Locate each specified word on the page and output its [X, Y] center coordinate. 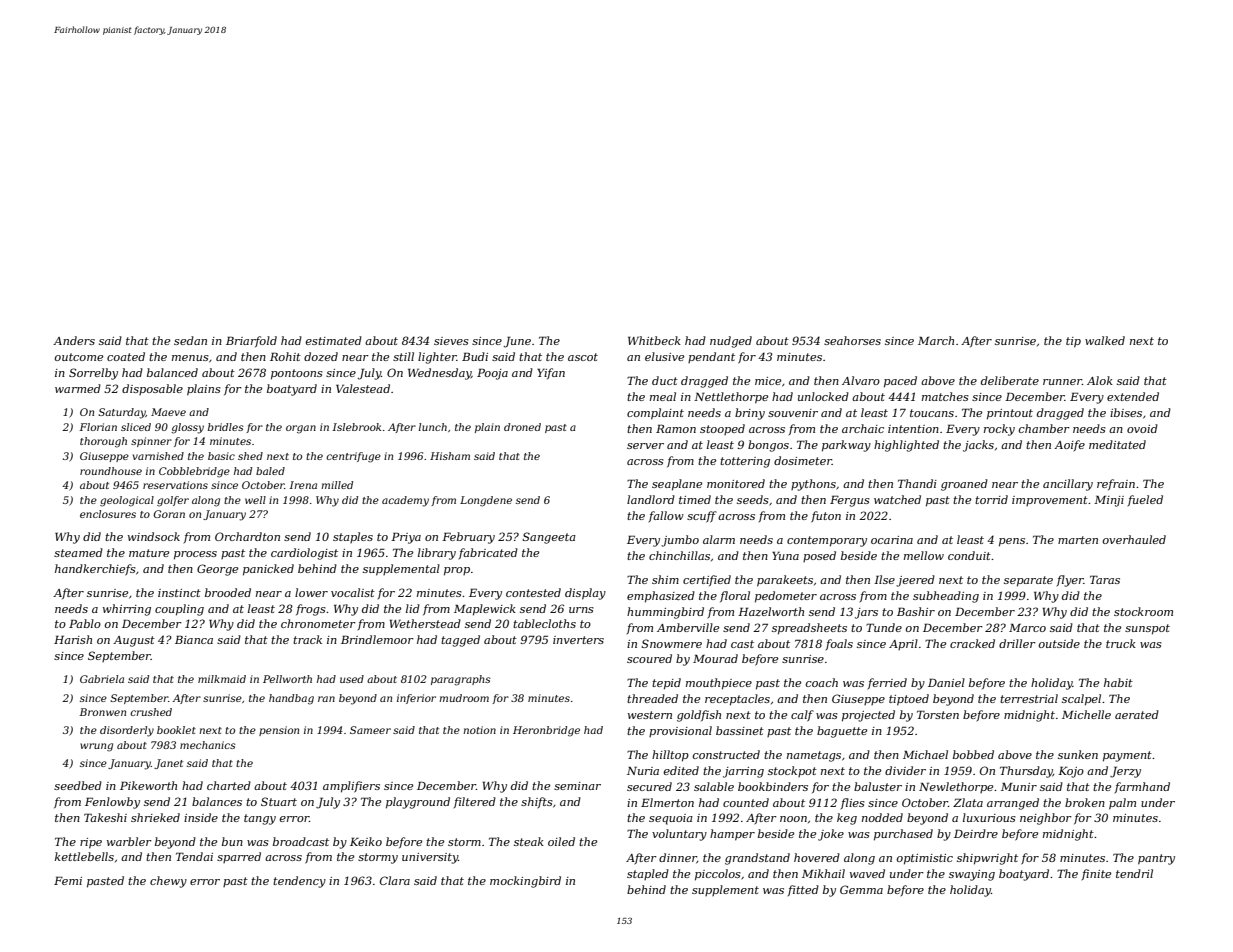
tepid [666, 684]
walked [1105, 340]
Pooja [492, 374]
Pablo [85, 623]
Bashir [916, 611]
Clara [395, 880]
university [430, 858]
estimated [334, 340]
